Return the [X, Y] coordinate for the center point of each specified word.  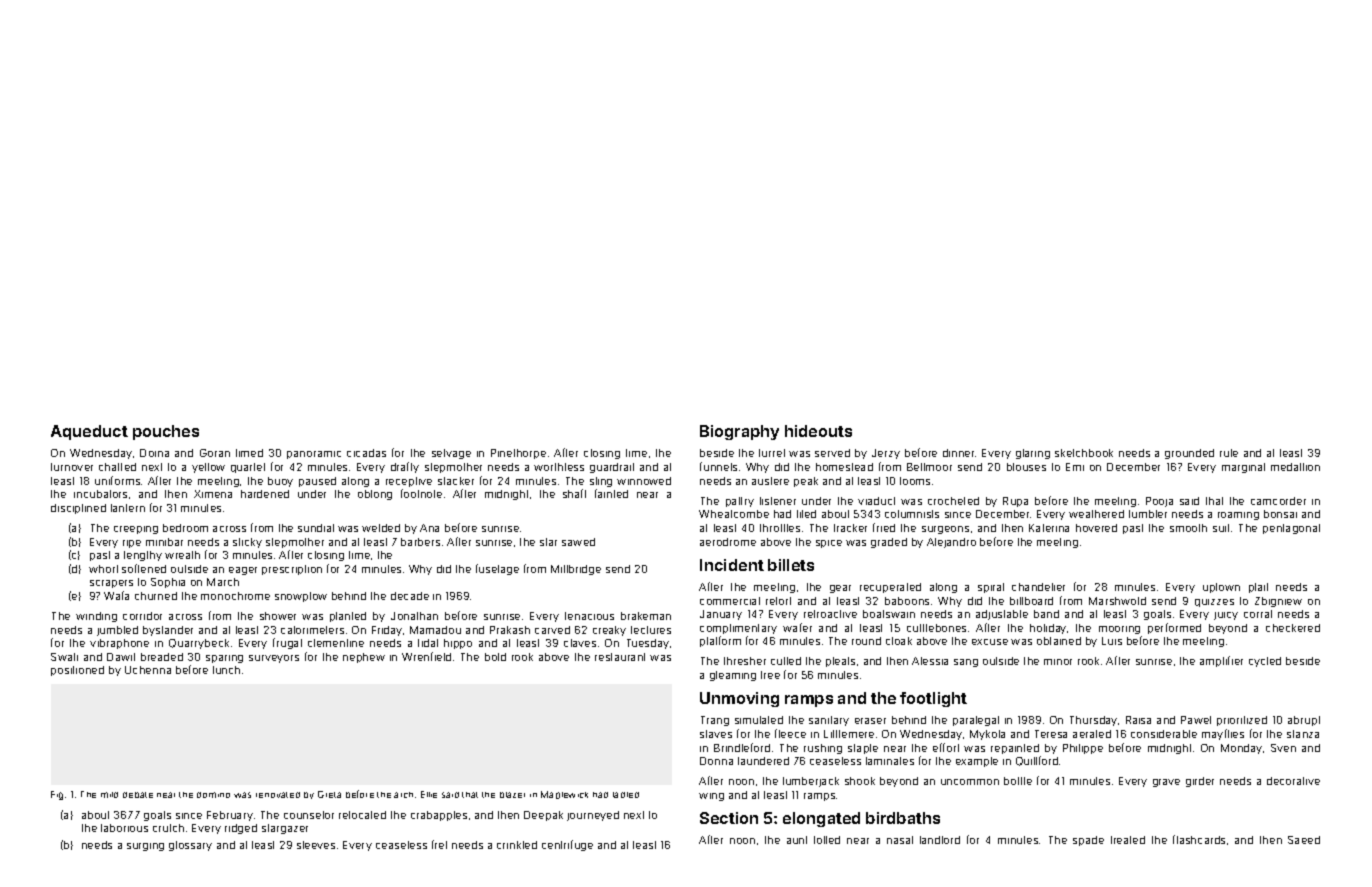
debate [138, 795]
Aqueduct [89, 432]
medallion [1295, 467]
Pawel [1196, 720]
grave [1166, 783]
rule [1229, 453]
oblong [375, 495]
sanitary [829, 721]
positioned [77, 671]
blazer [512, 795]
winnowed [644, 481]
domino [213, 795]
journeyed [593, 816]
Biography [739, 432]
